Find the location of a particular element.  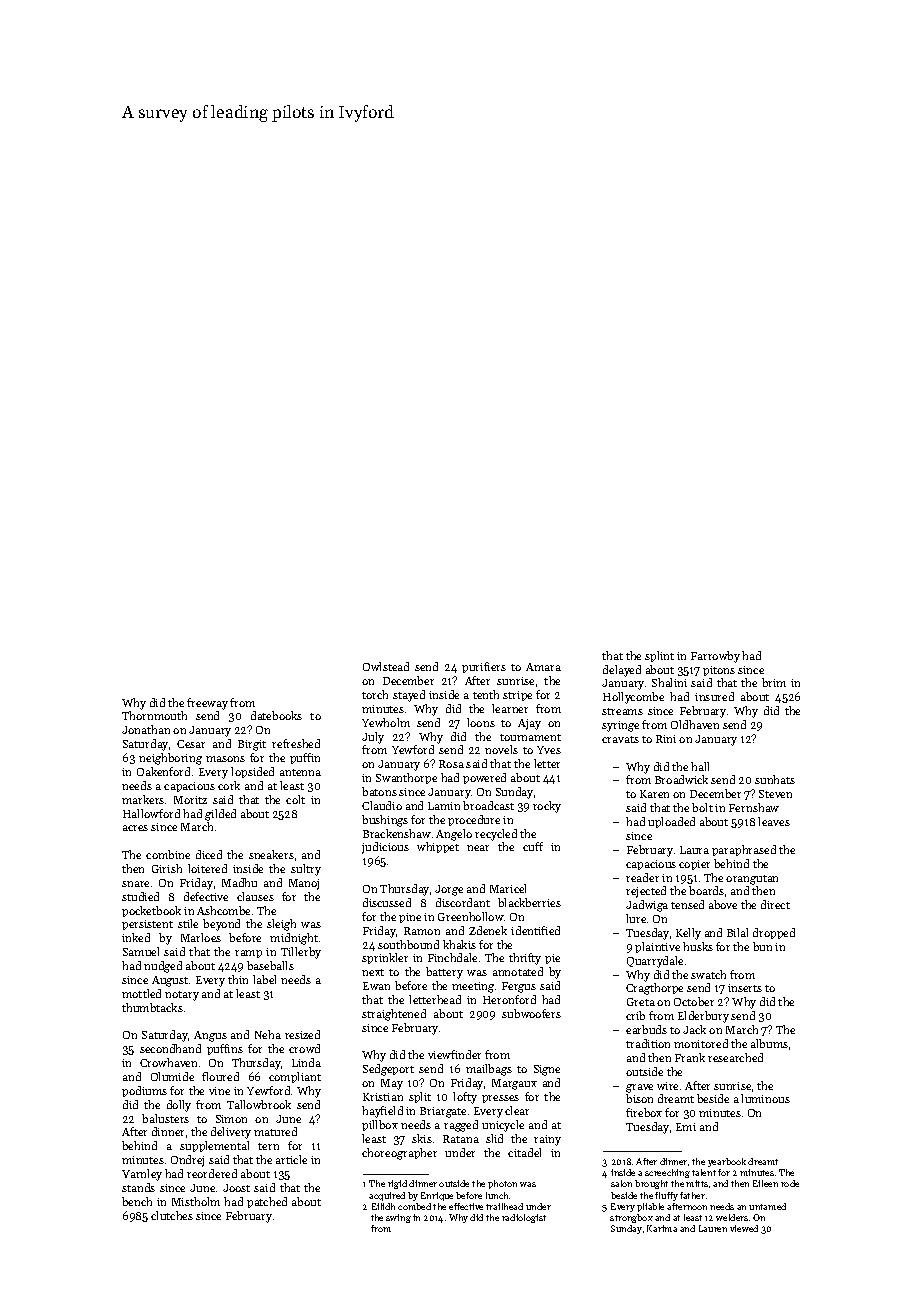

thin is located at coordinates (238, 979).
